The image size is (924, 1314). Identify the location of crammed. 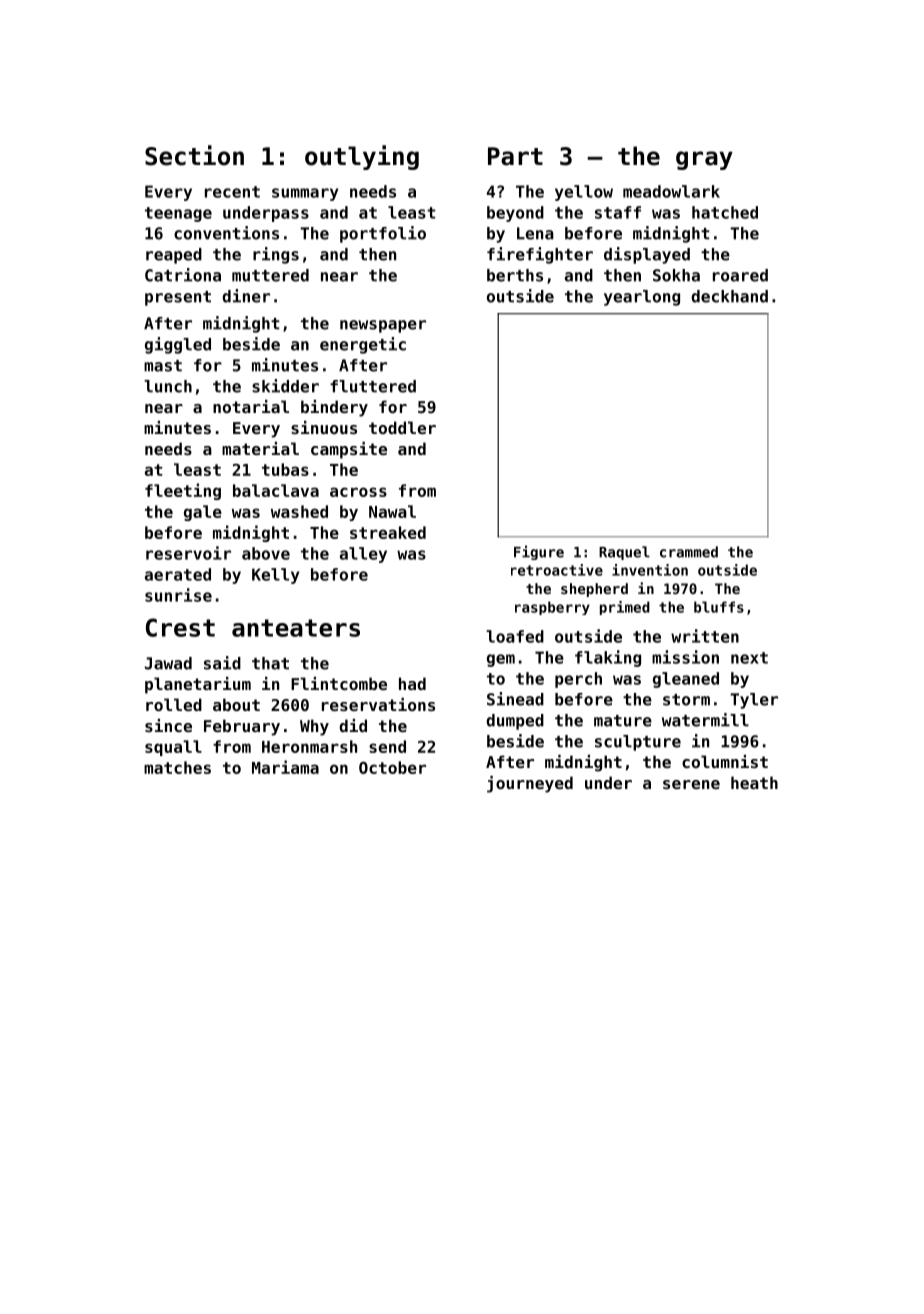
(689, 552).
